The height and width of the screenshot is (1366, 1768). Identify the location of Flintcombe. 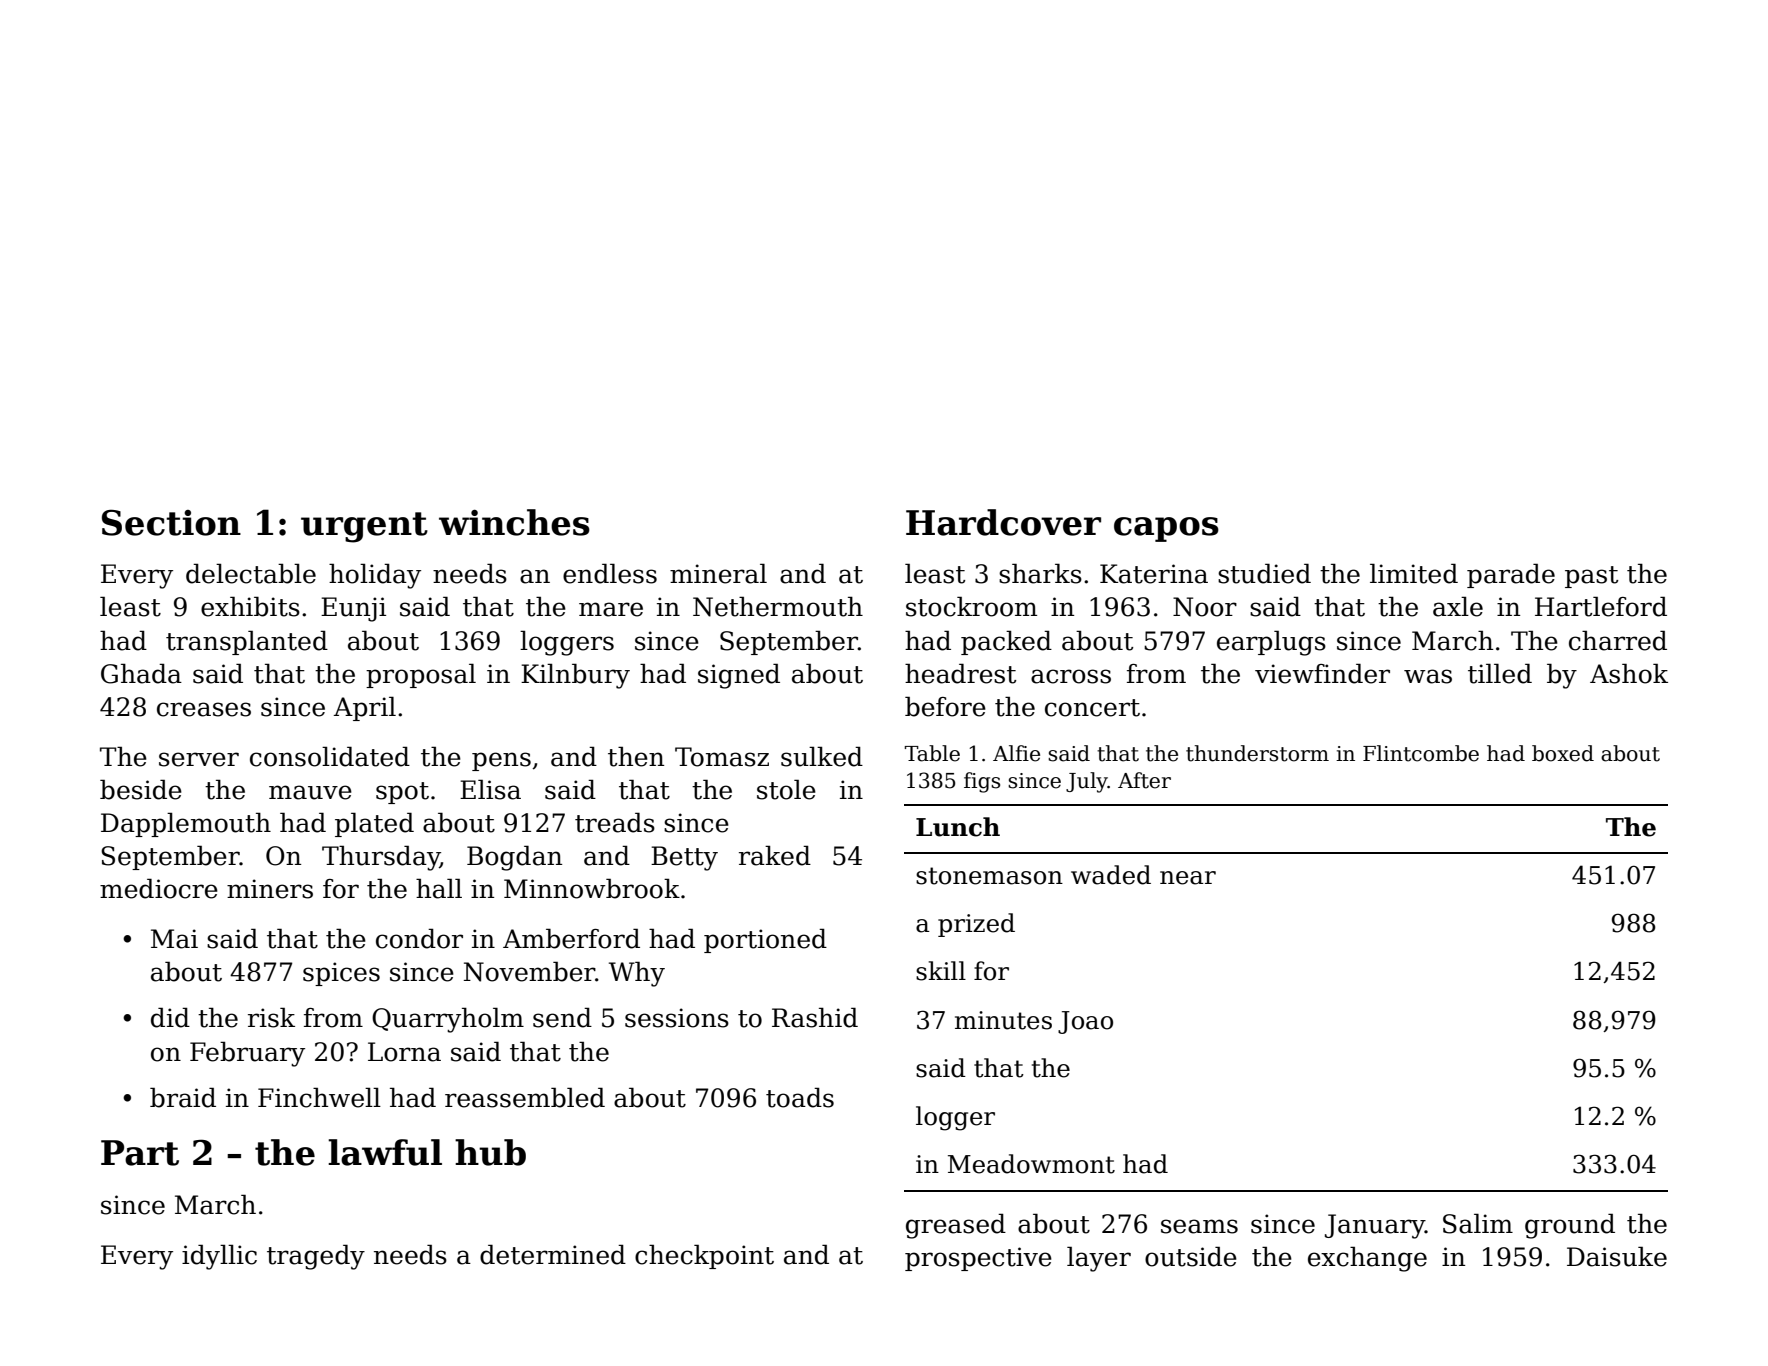
(1421, 753).
